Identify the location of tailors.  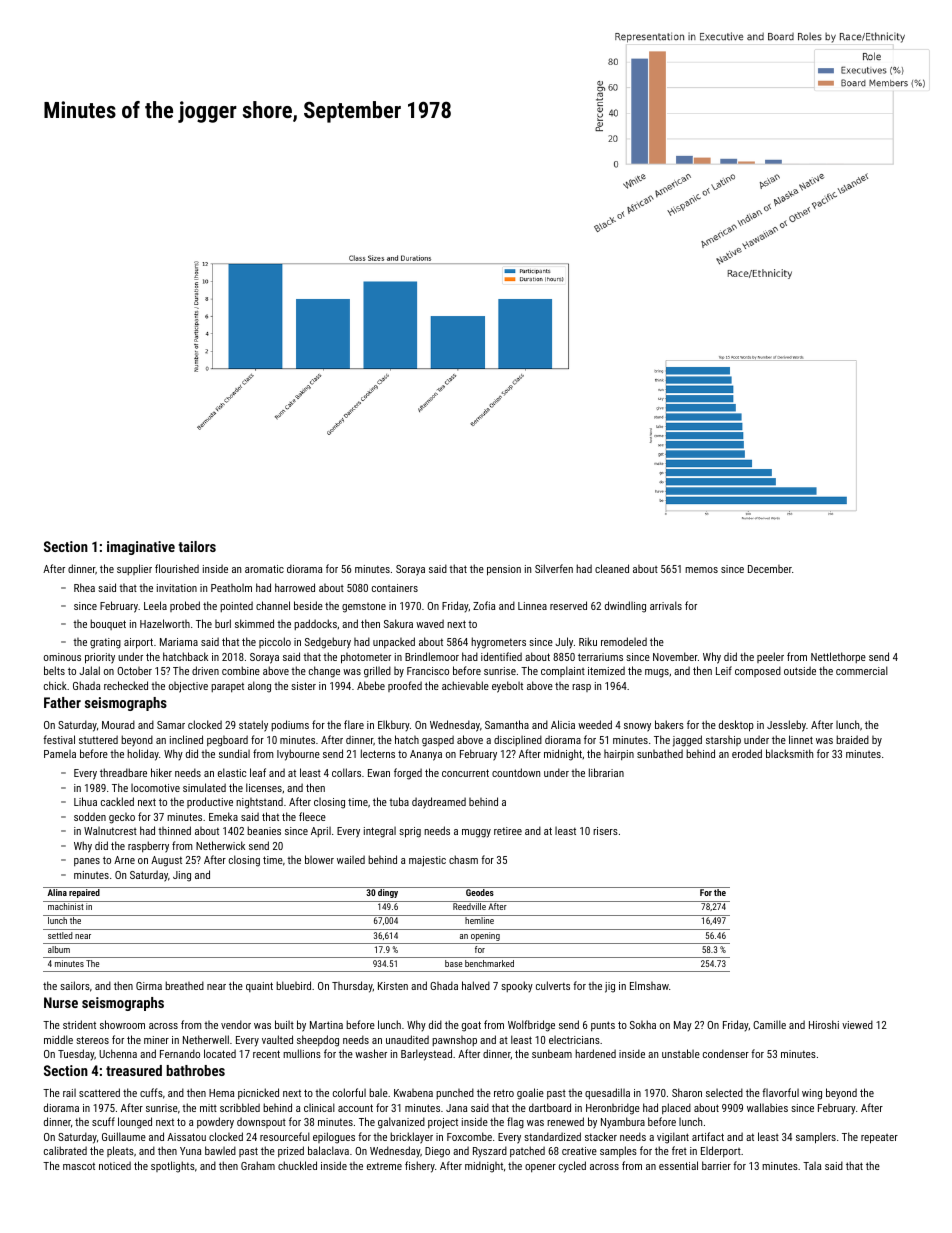
(197, 546).
